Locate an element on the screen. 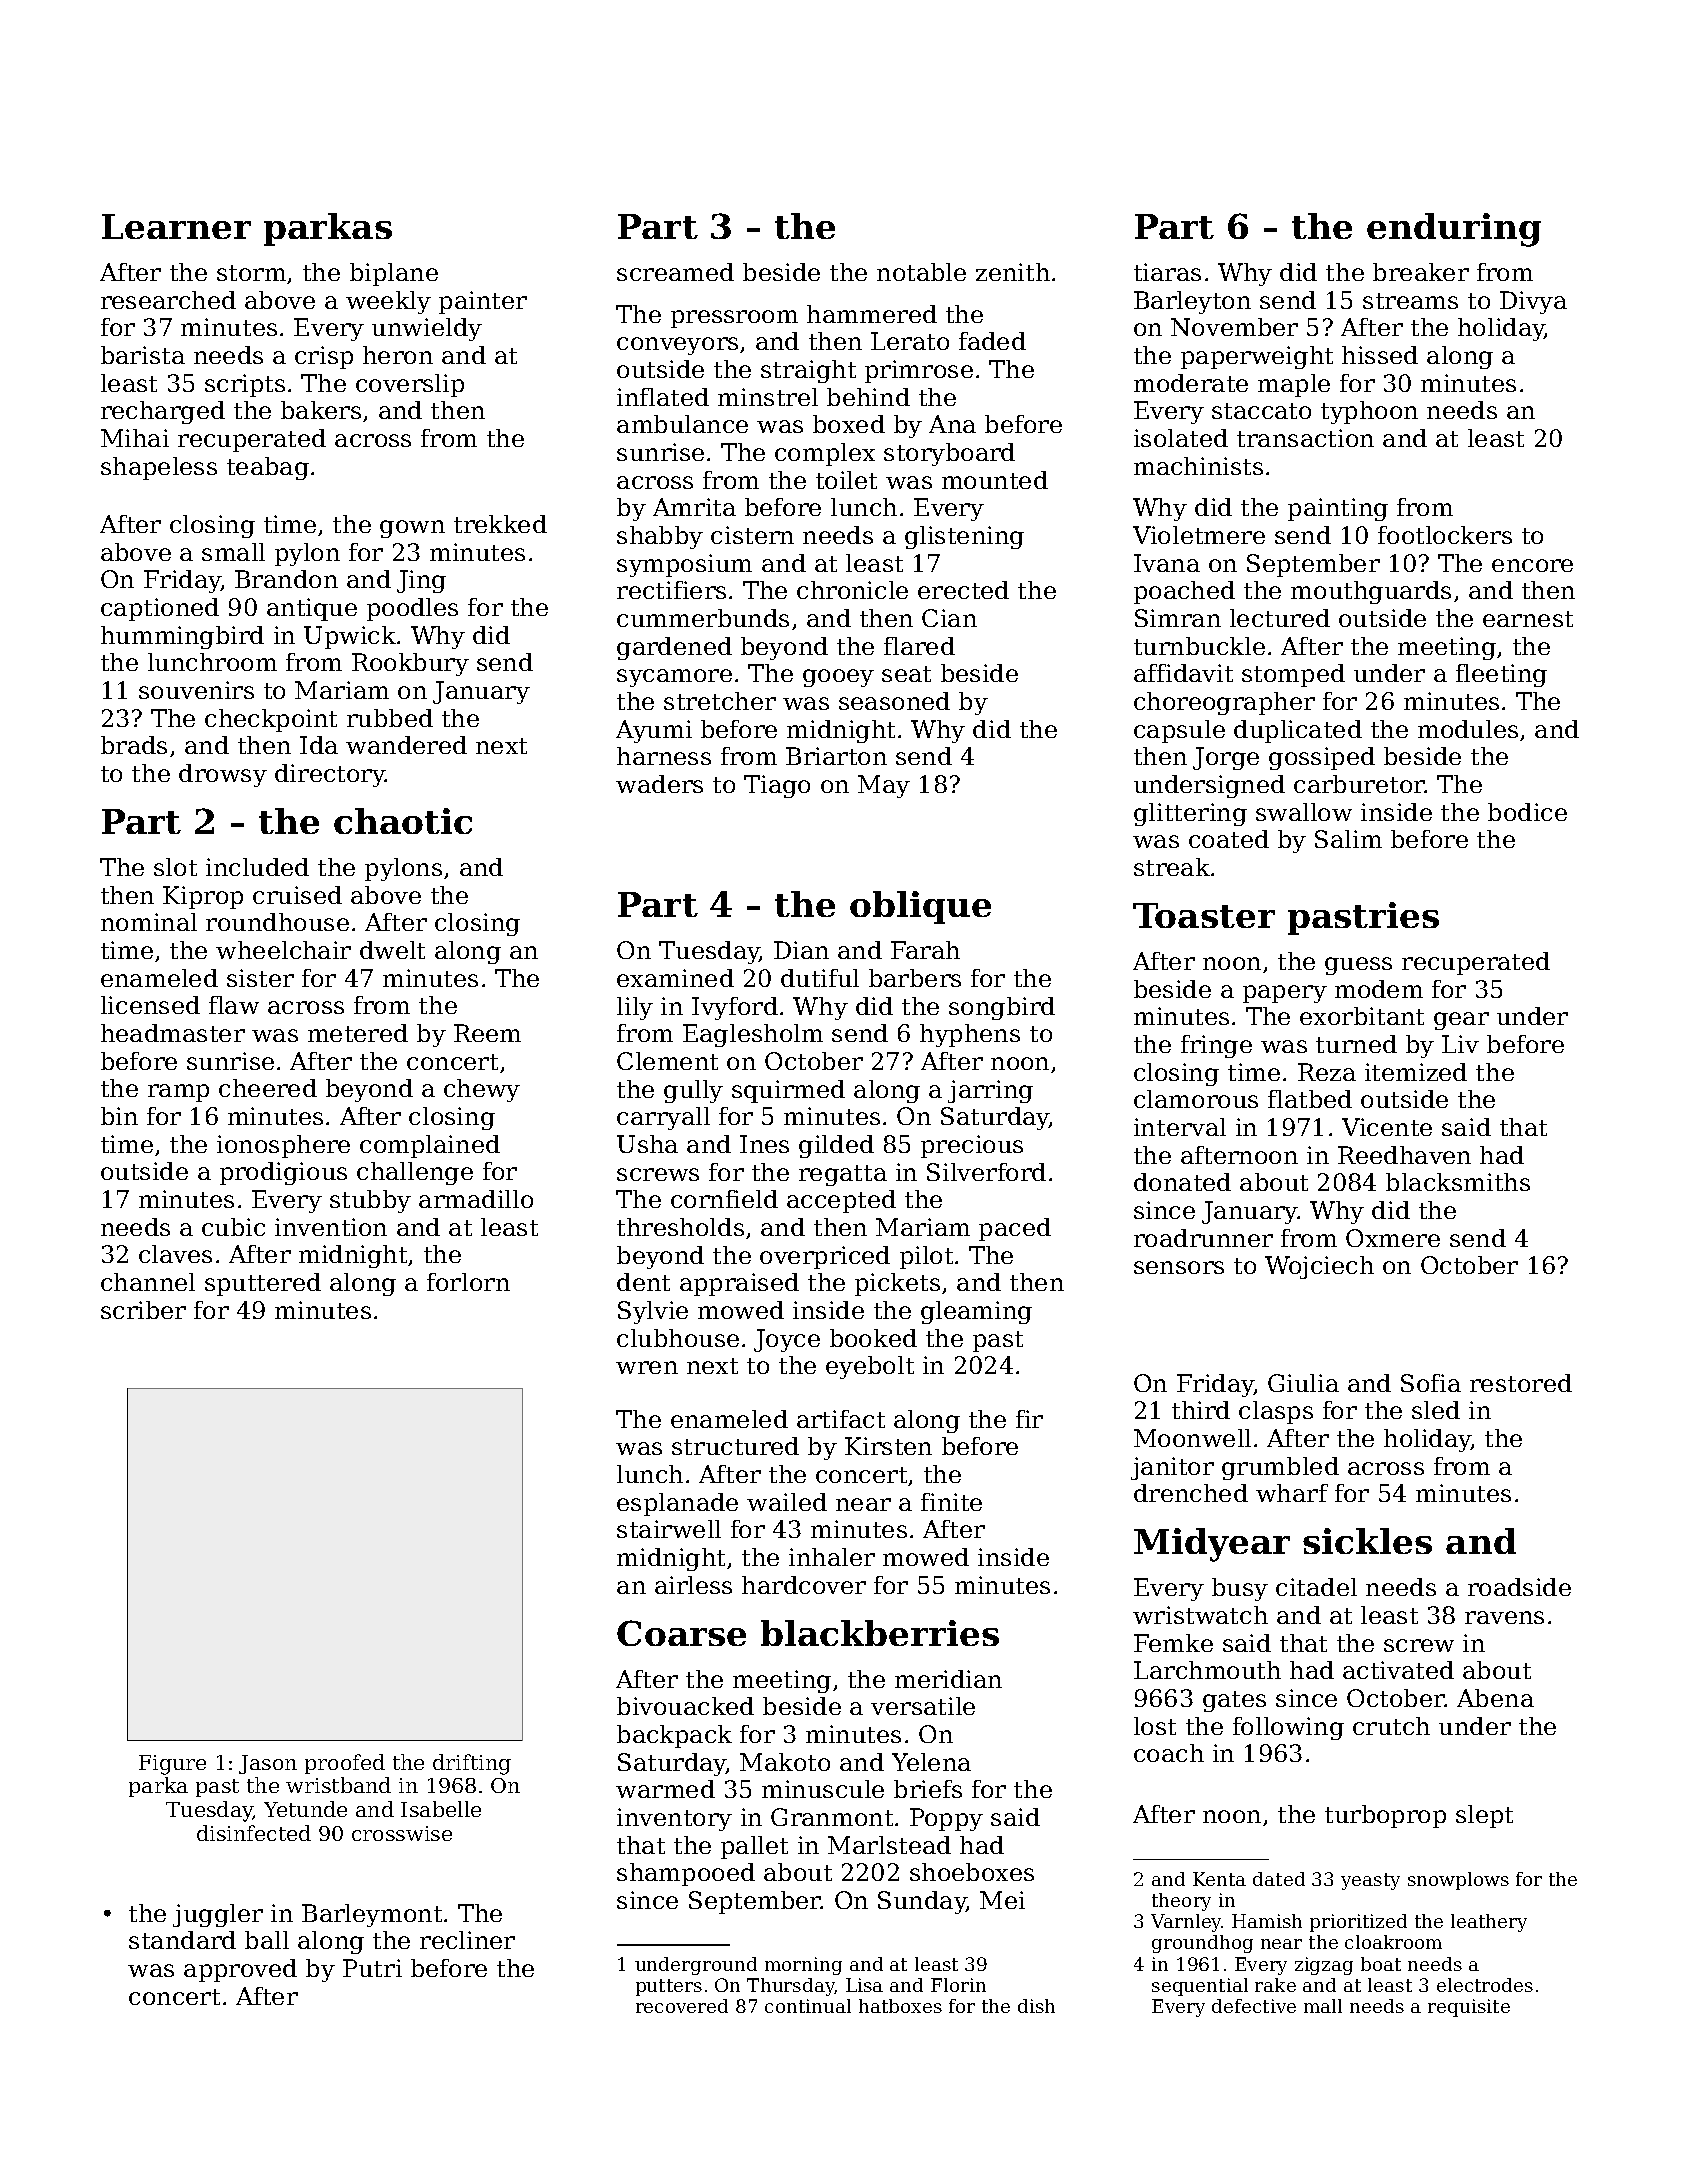 The image size is (1683, 2178). examined is located at coordinates (675, 978).
